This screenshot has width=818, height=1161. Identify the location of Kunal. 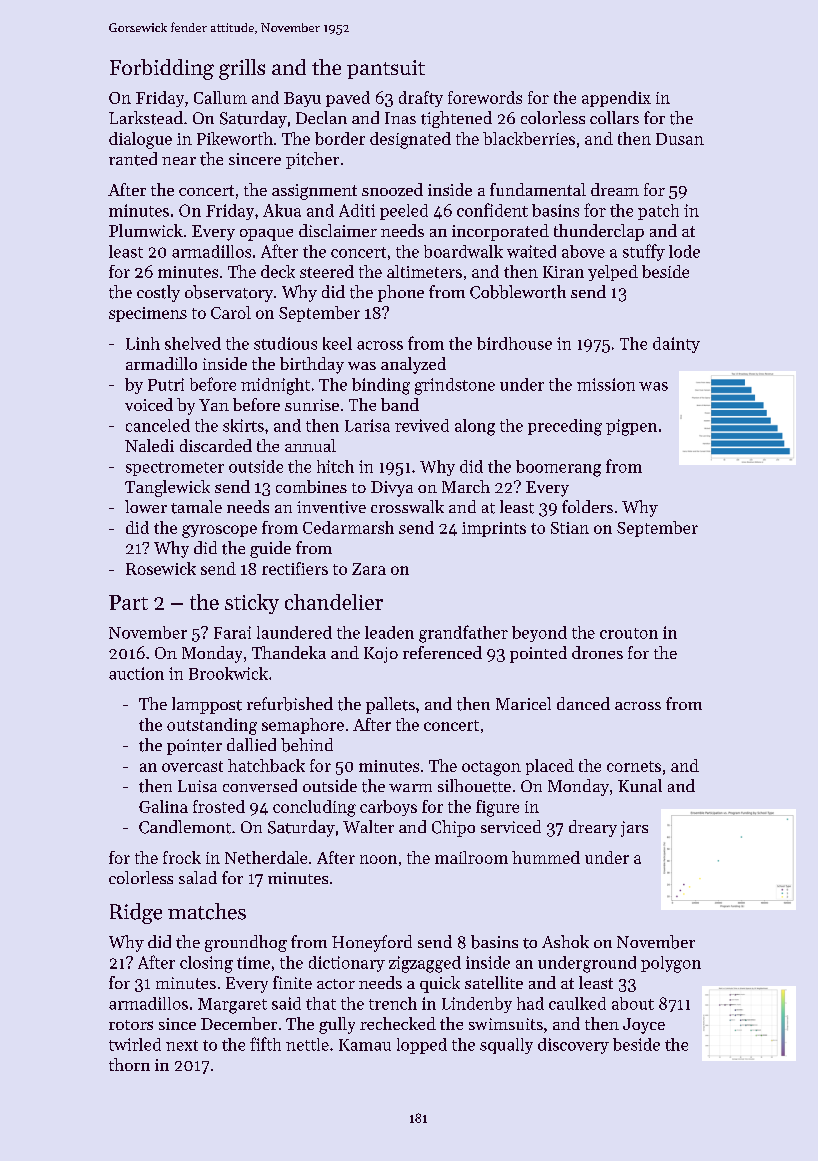
(640, 785).
